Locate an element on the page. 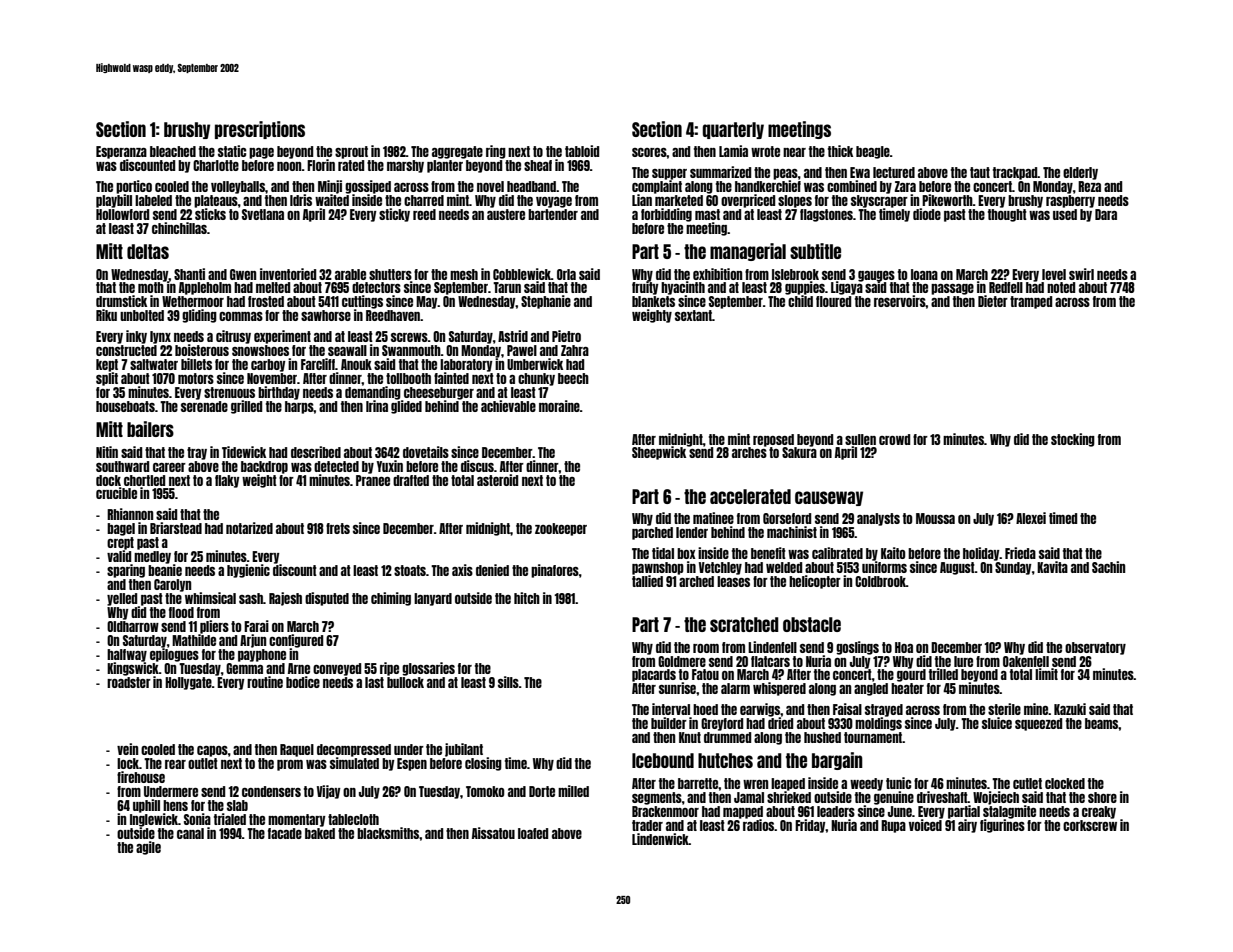 The height and width of the image is (952, 1233). Kavita is located at coordinates (1052, 567).
